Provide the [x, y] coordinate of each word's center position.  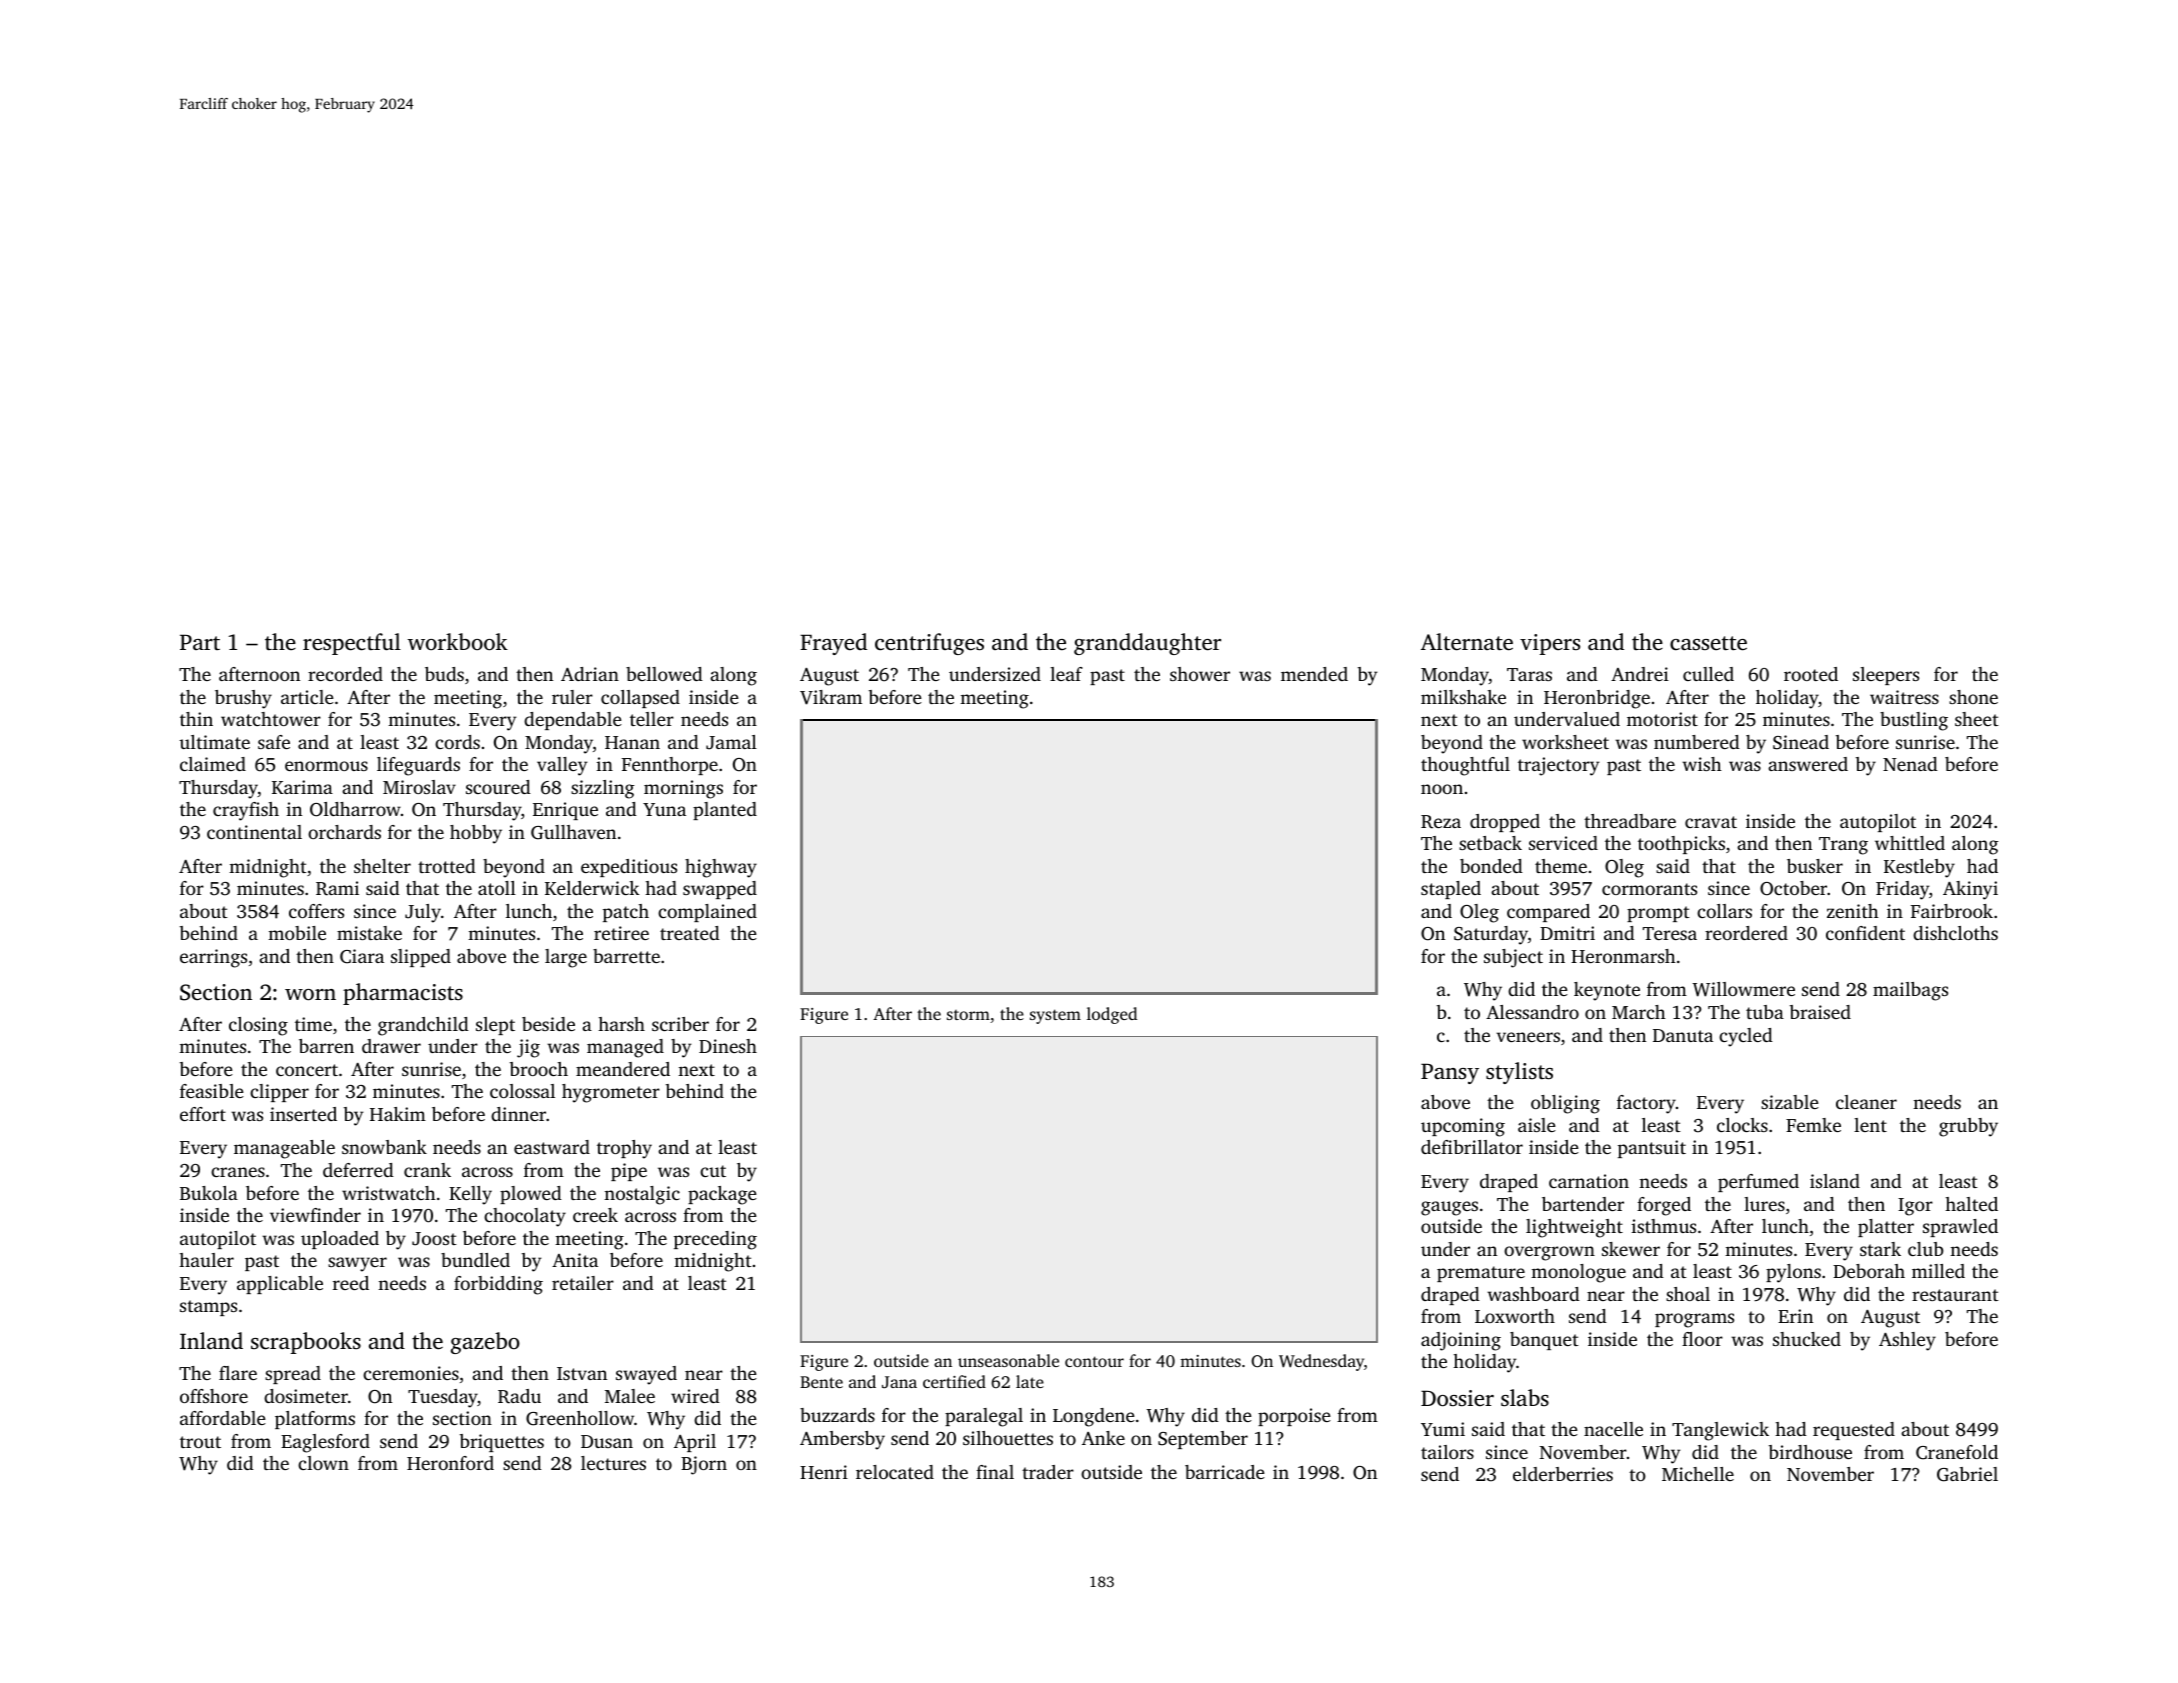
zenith [1853, 911]
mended [1314, 674]
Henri [824, 1472]
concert [307, 1070]
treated [690, 933]
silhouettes [1008, 1438]
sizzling [603, 789]
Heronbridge [1597, 699]
